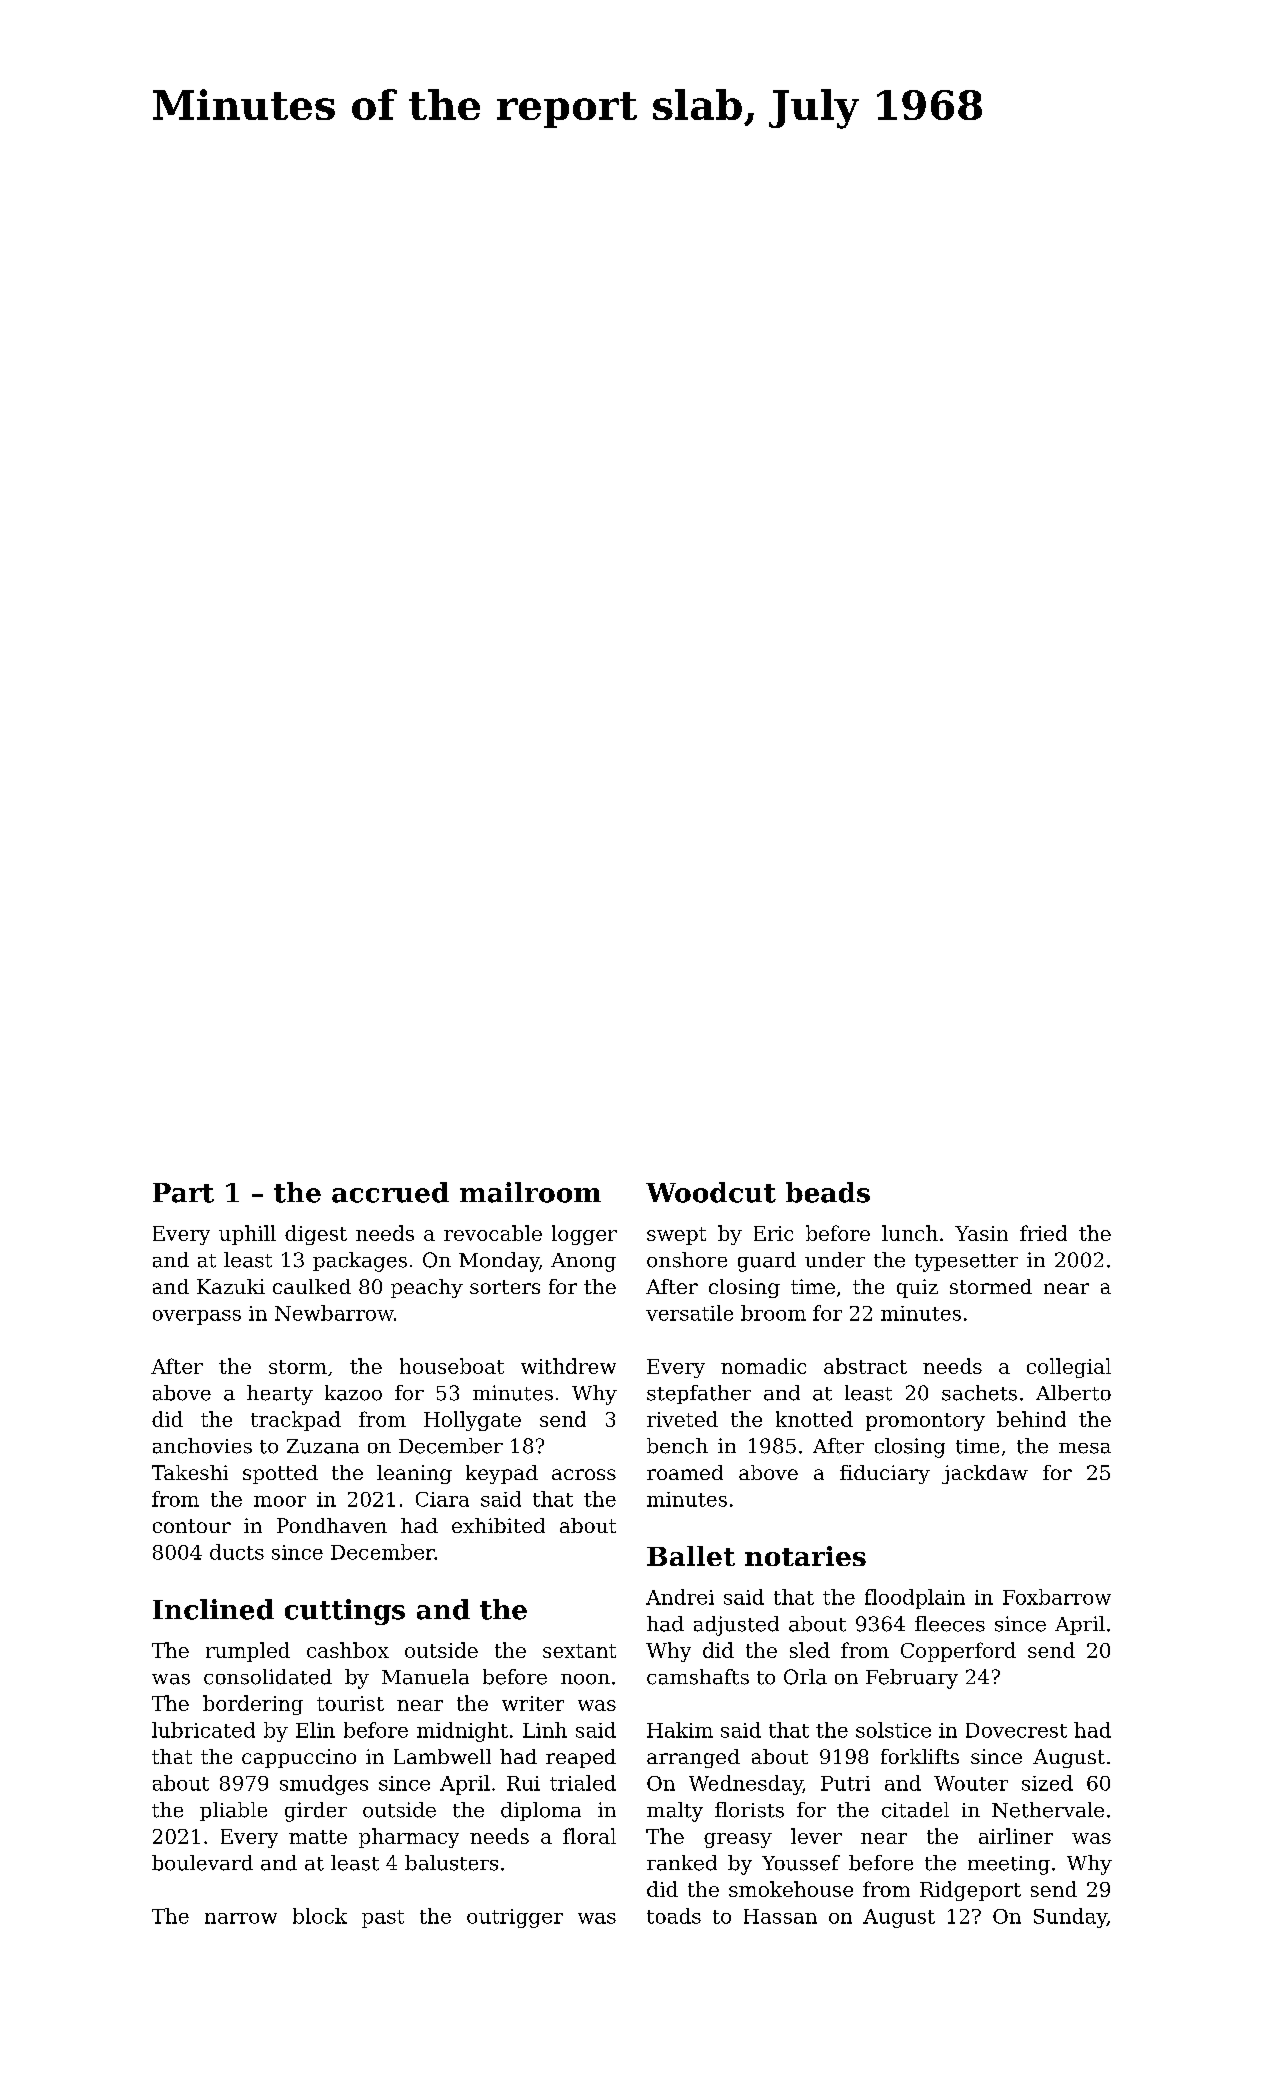 This screenshot has height=2081, width=1263. Describe the element at coordinates (917, 1288) in the screenshot. I see `quiz` at that location.
